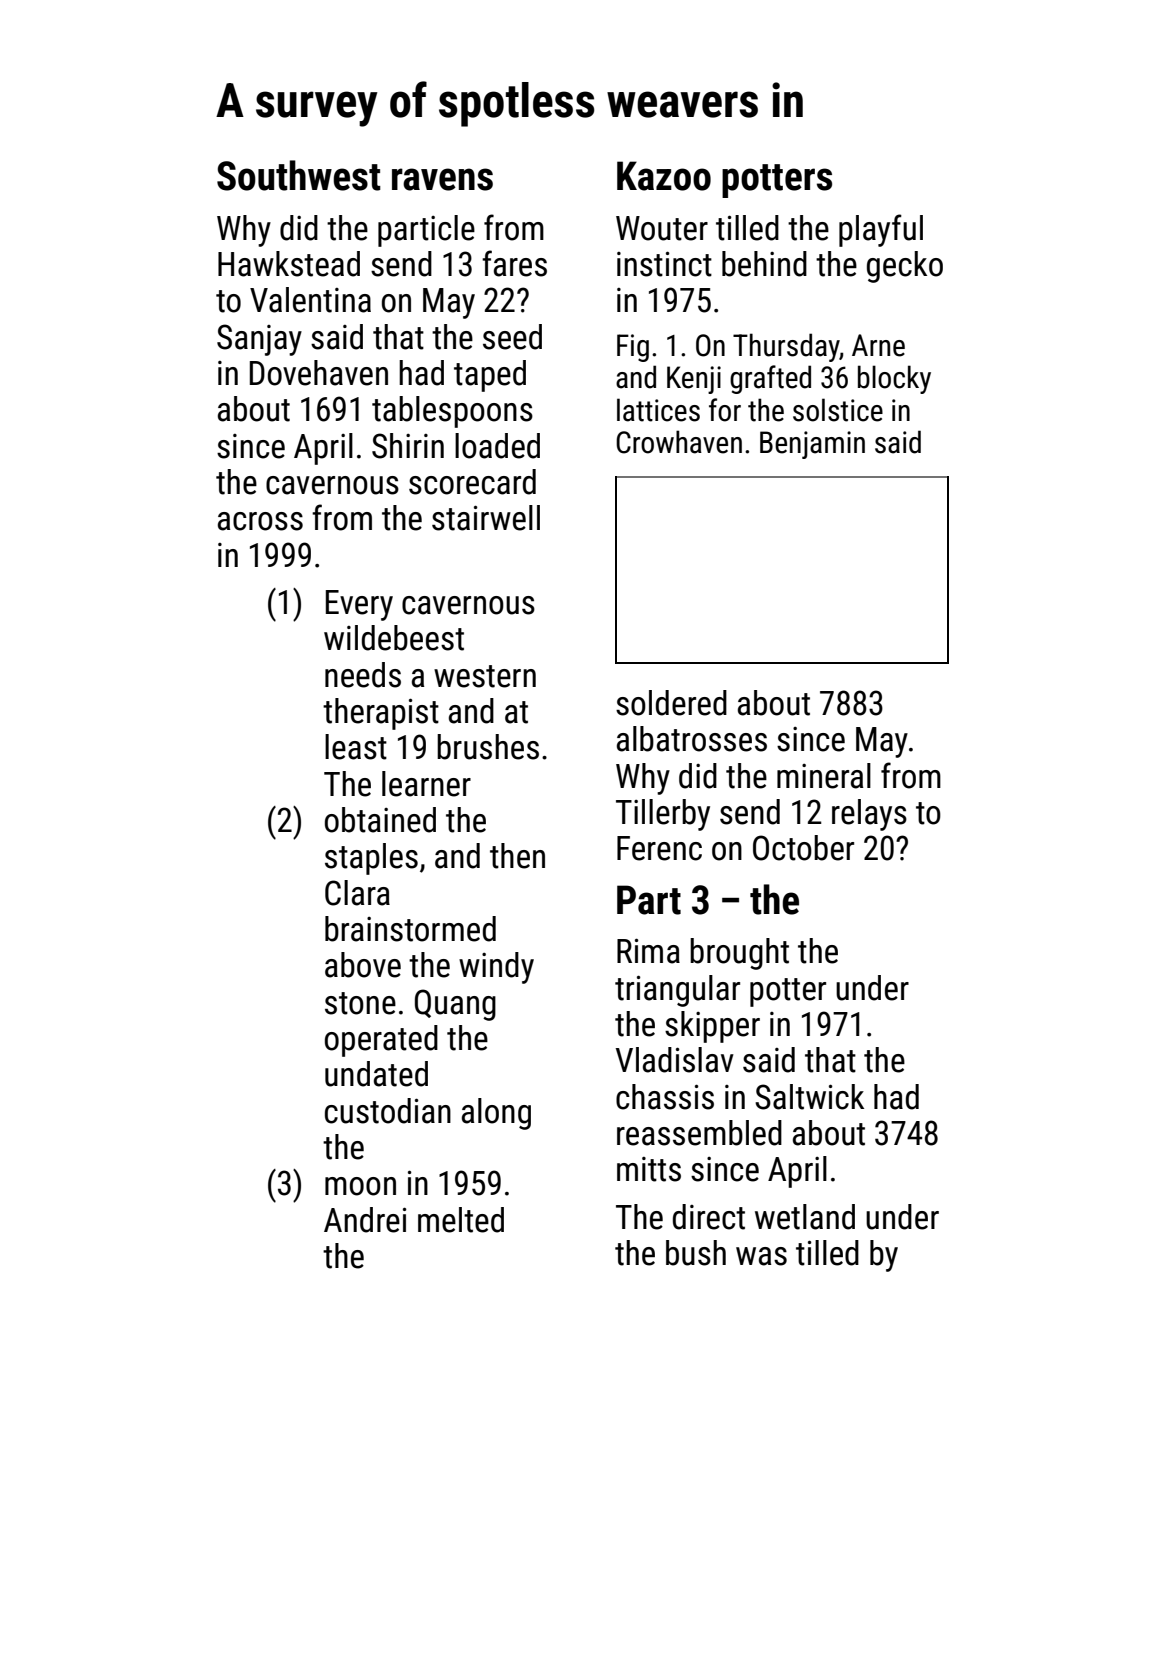 The image size is (1165, 1654). Describe the element at coordinates (461, 1220) in the screenshot. I see `melted` at that location.
